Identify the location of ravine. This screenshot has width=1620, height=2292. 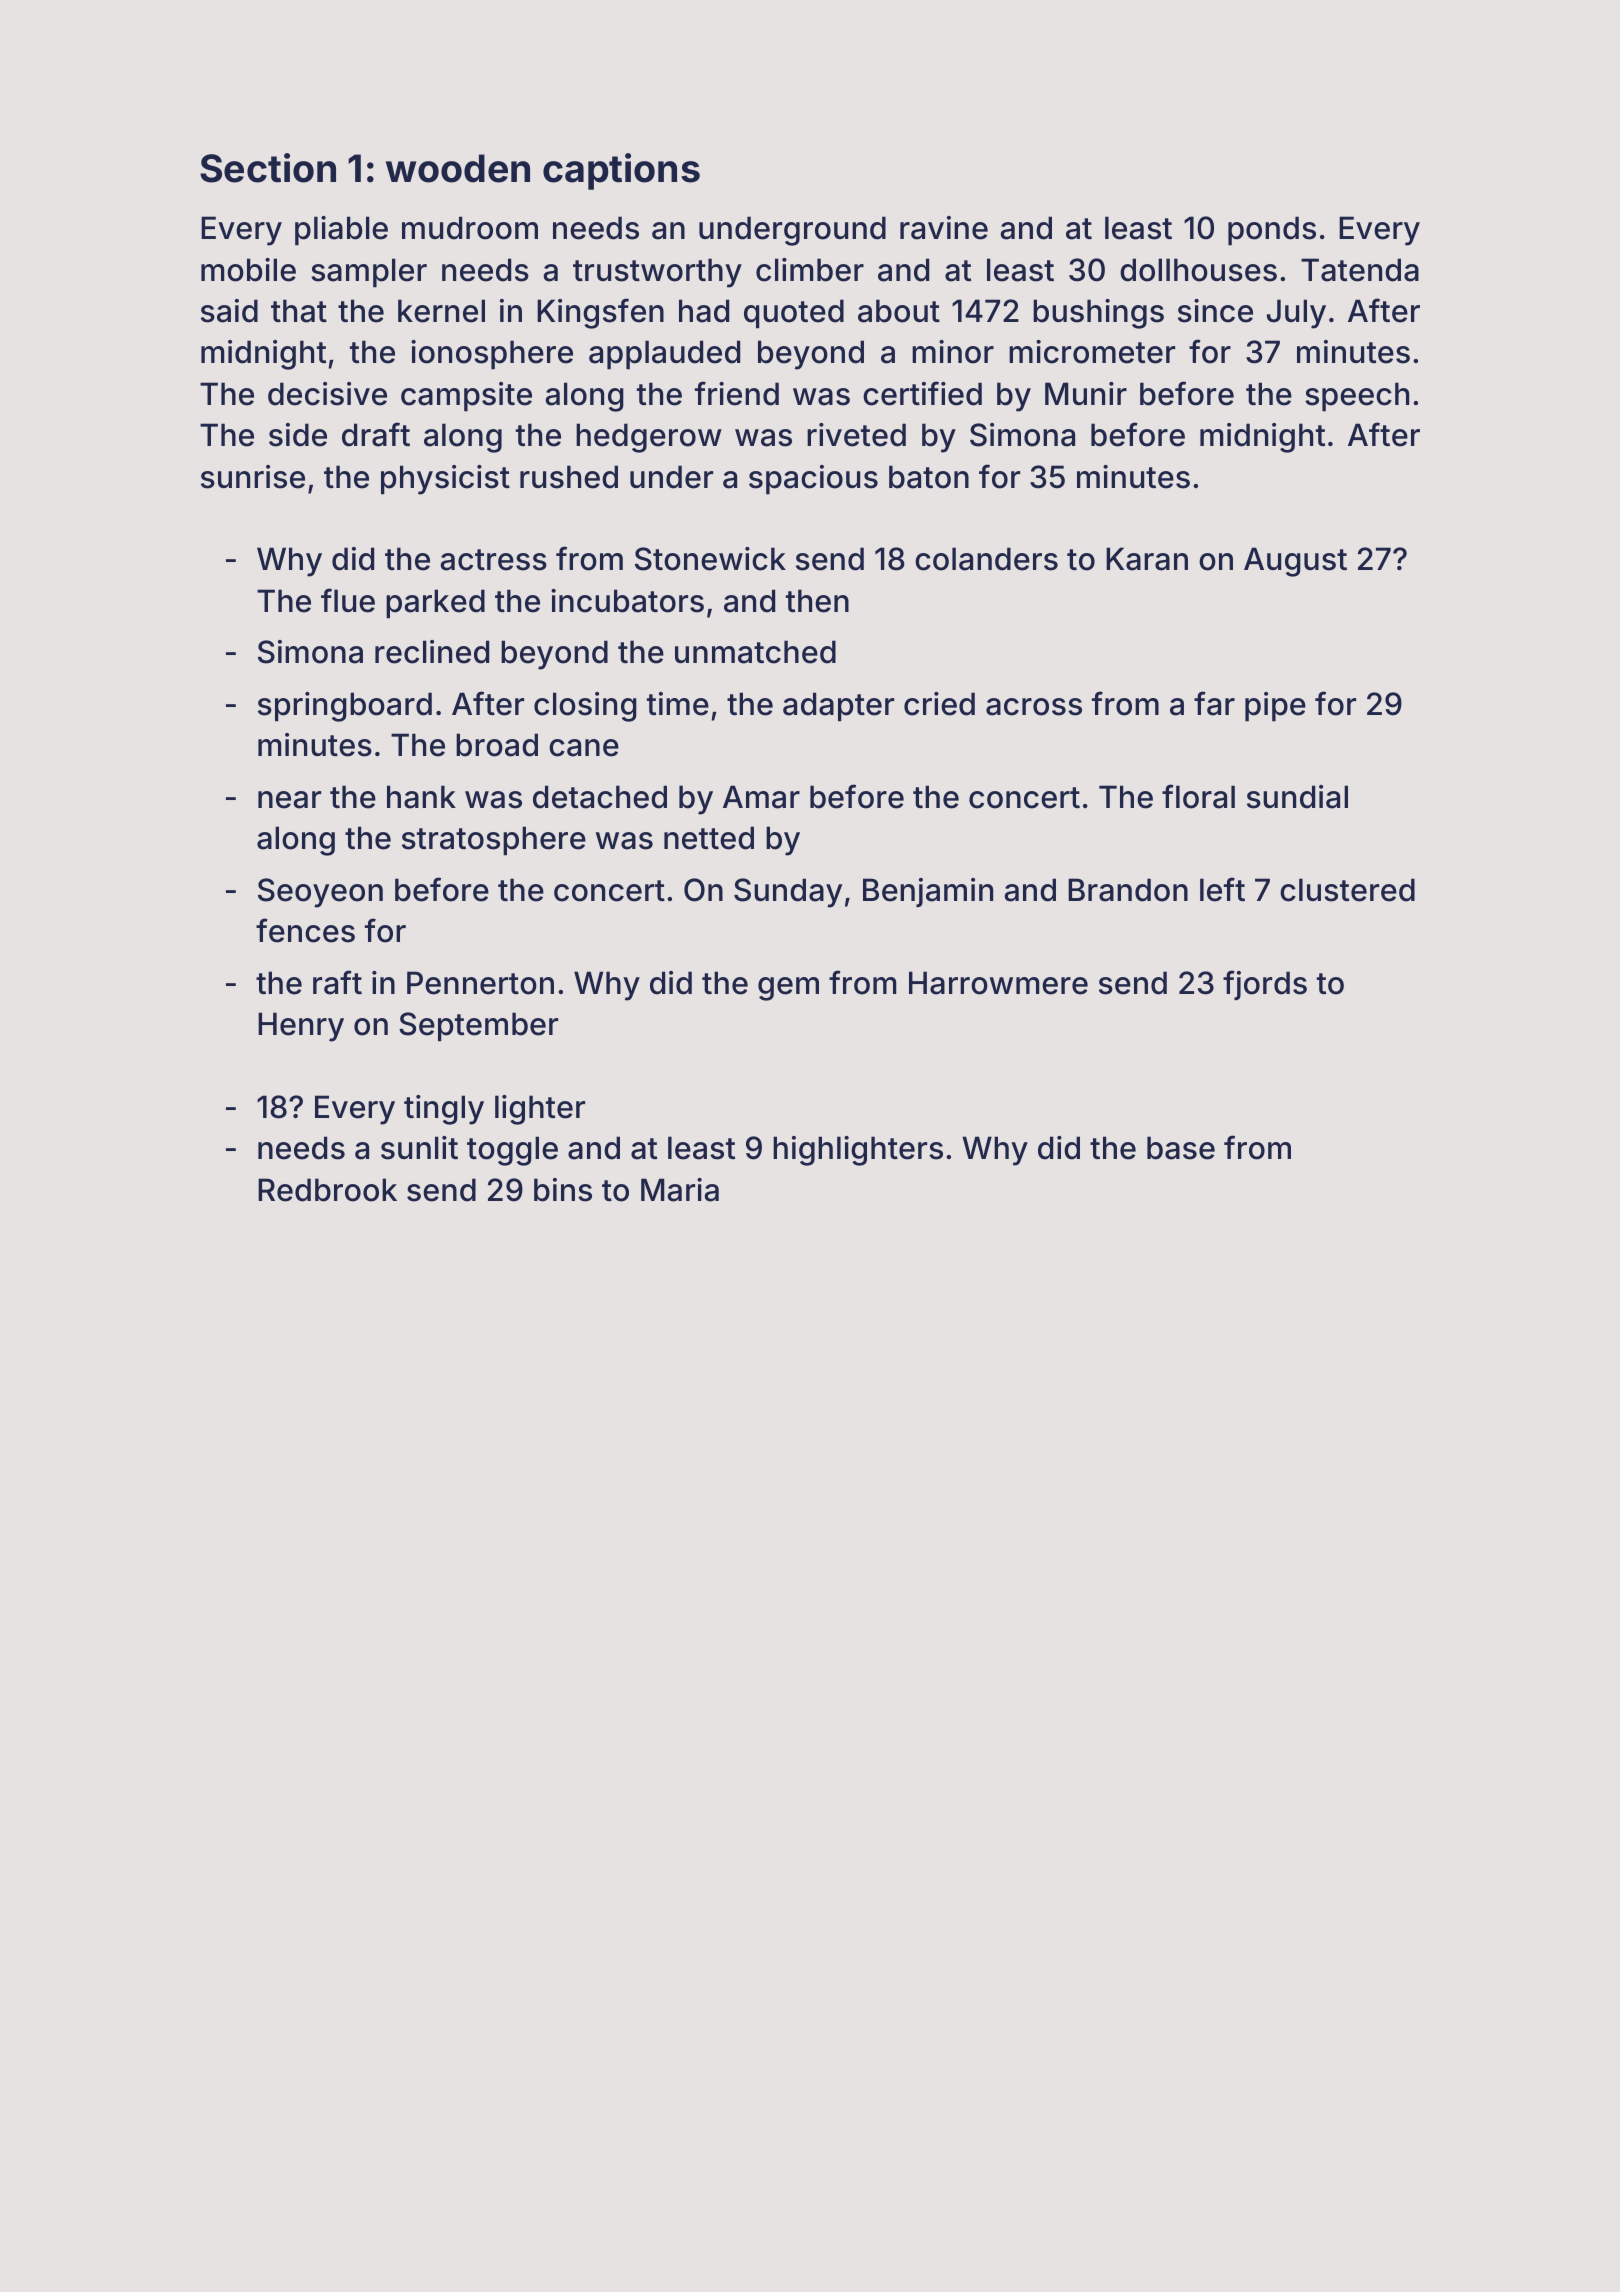
(944, 228).
